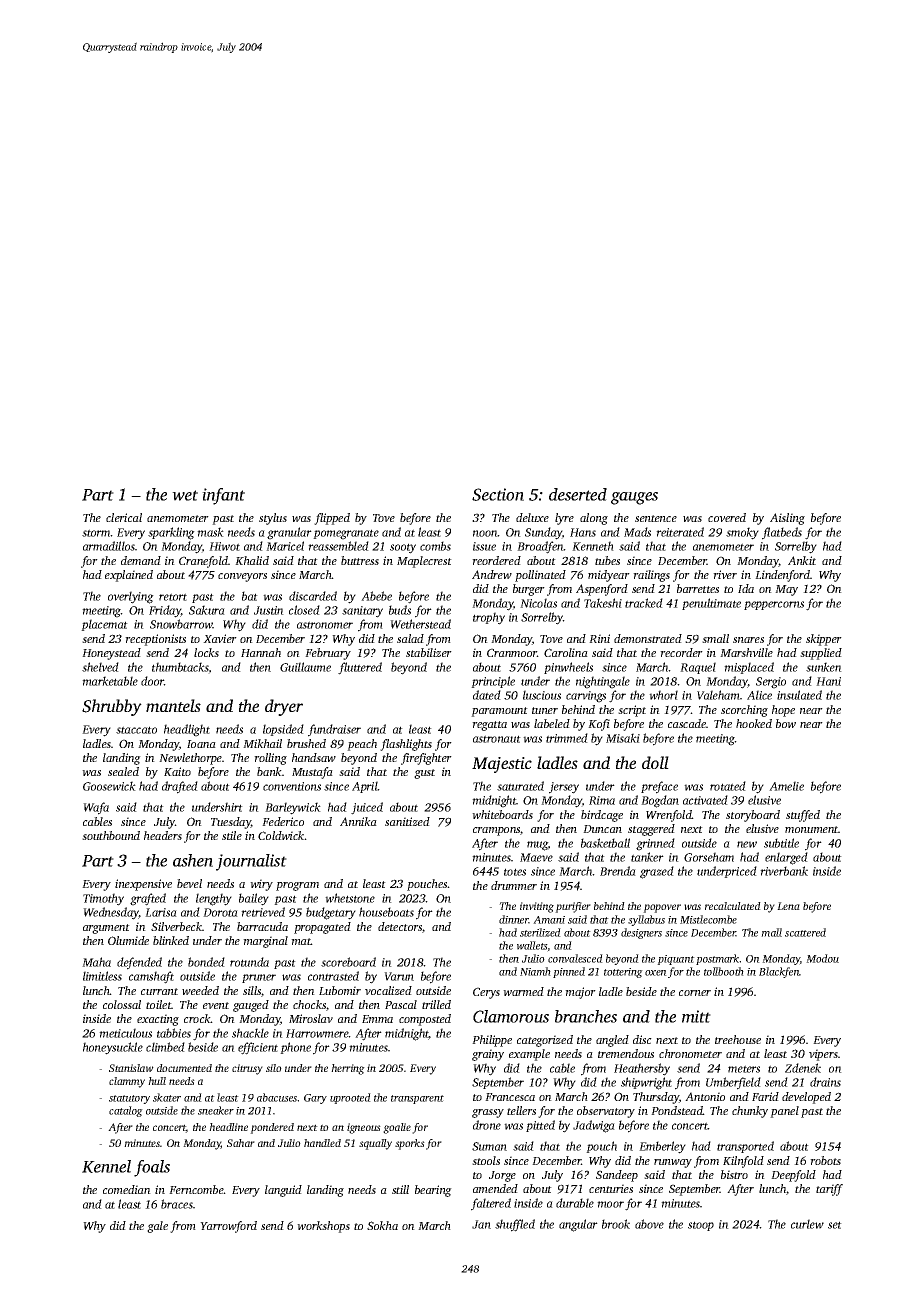 The width and height of the document is (924, 1308). What do you see at coordinates (220, 638) in the document?
I see `Xavier` at bounding box center [220, 638].
